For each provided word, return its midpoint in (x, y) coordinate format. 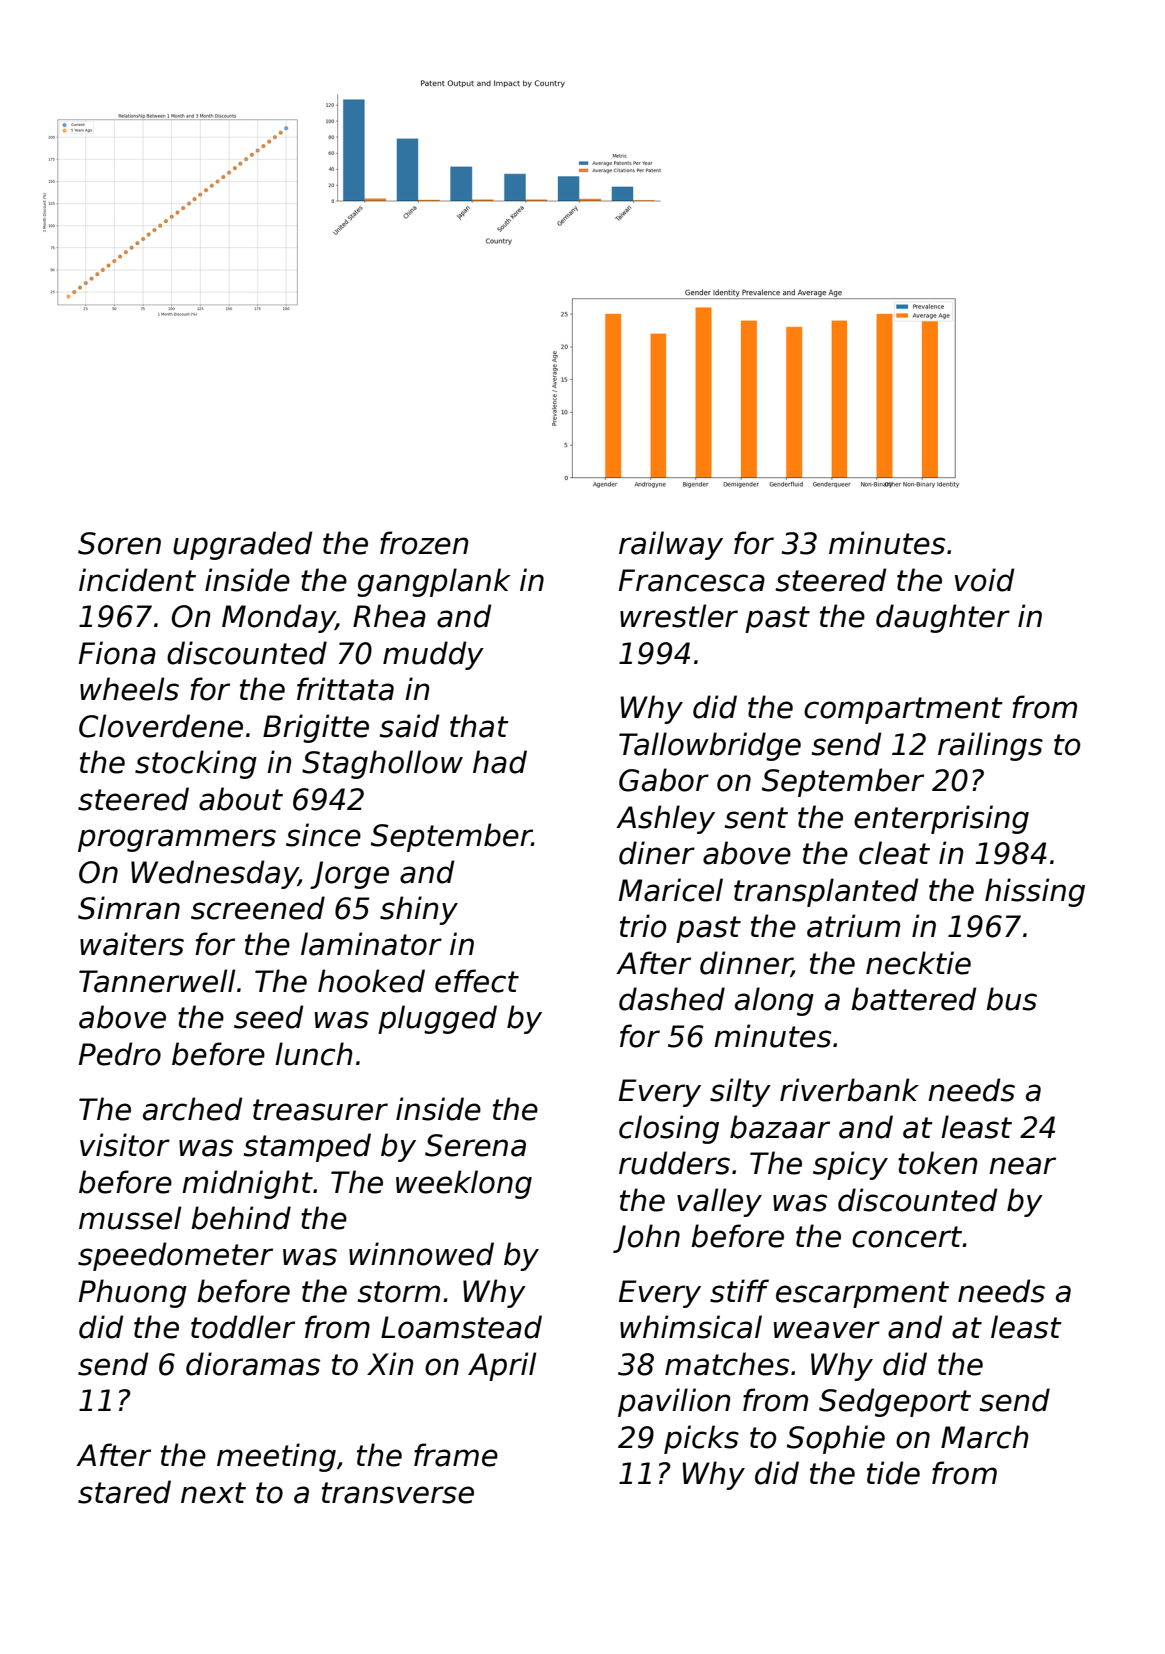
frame (456, 1455)
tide (893, 1473)
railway (671, 545)
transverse (398, 1493)
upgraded (242, 545)
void (984, 580)
